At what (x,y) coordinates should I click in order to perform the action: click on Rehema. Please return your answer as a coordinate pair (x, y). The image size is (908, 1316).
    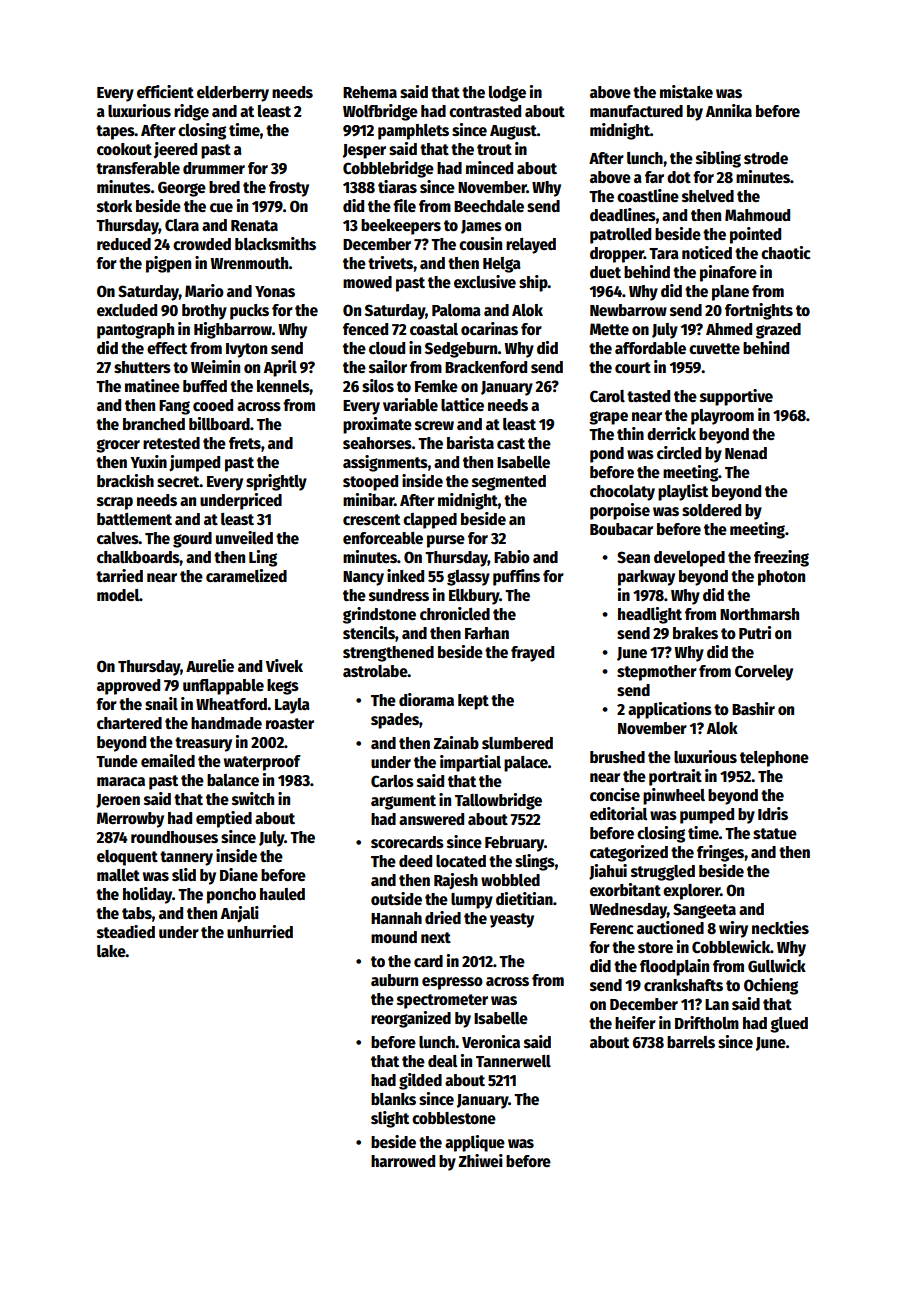
    Looking at the image, I should click on (370, 92).
